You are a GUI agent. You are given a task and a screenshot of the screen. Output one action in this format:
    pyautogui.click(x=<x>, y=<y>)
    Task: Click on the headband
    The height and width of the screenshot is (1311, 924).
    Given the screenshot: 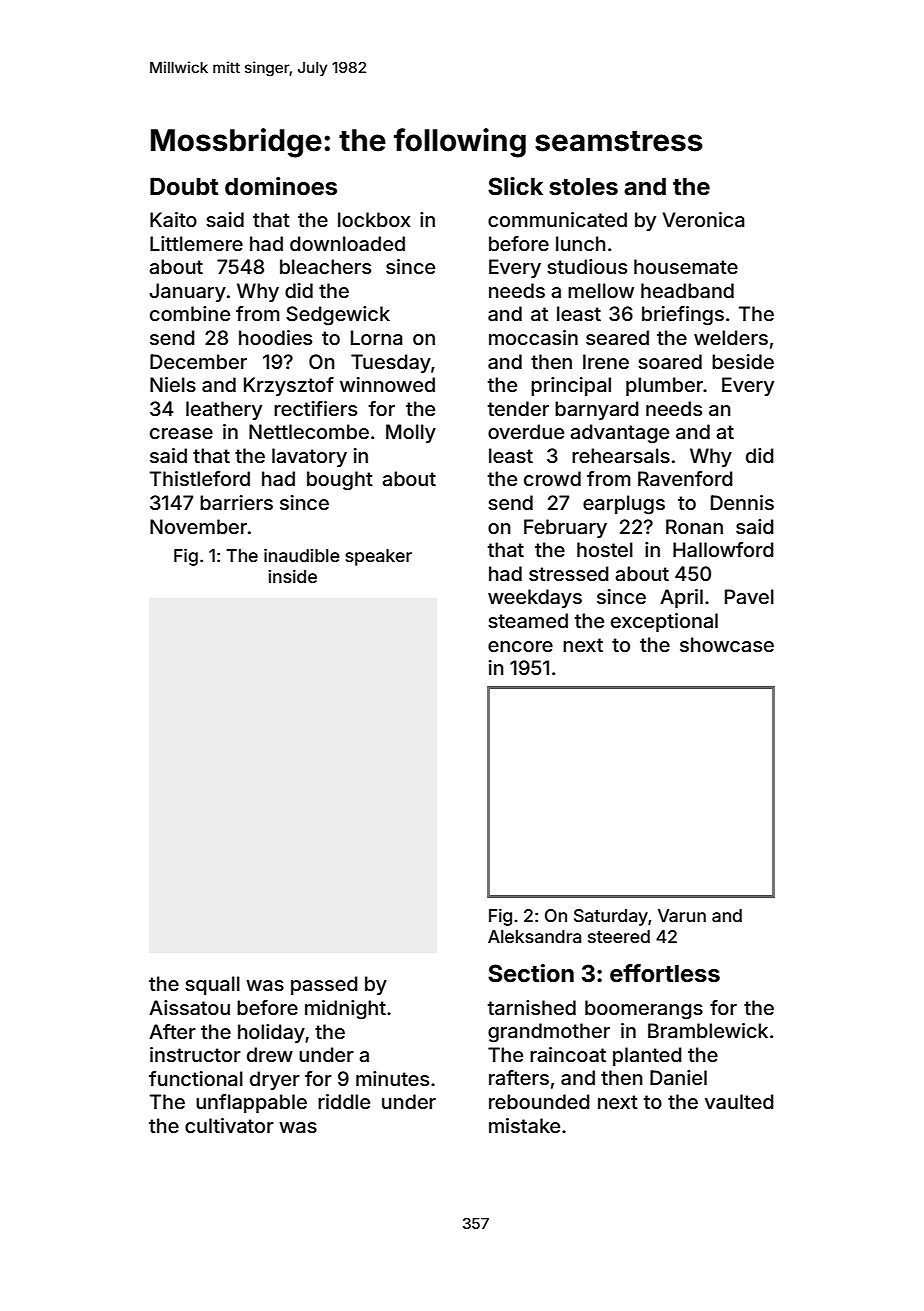 What is the action you would take?
    pyautogui.click(x=687, y=290)
